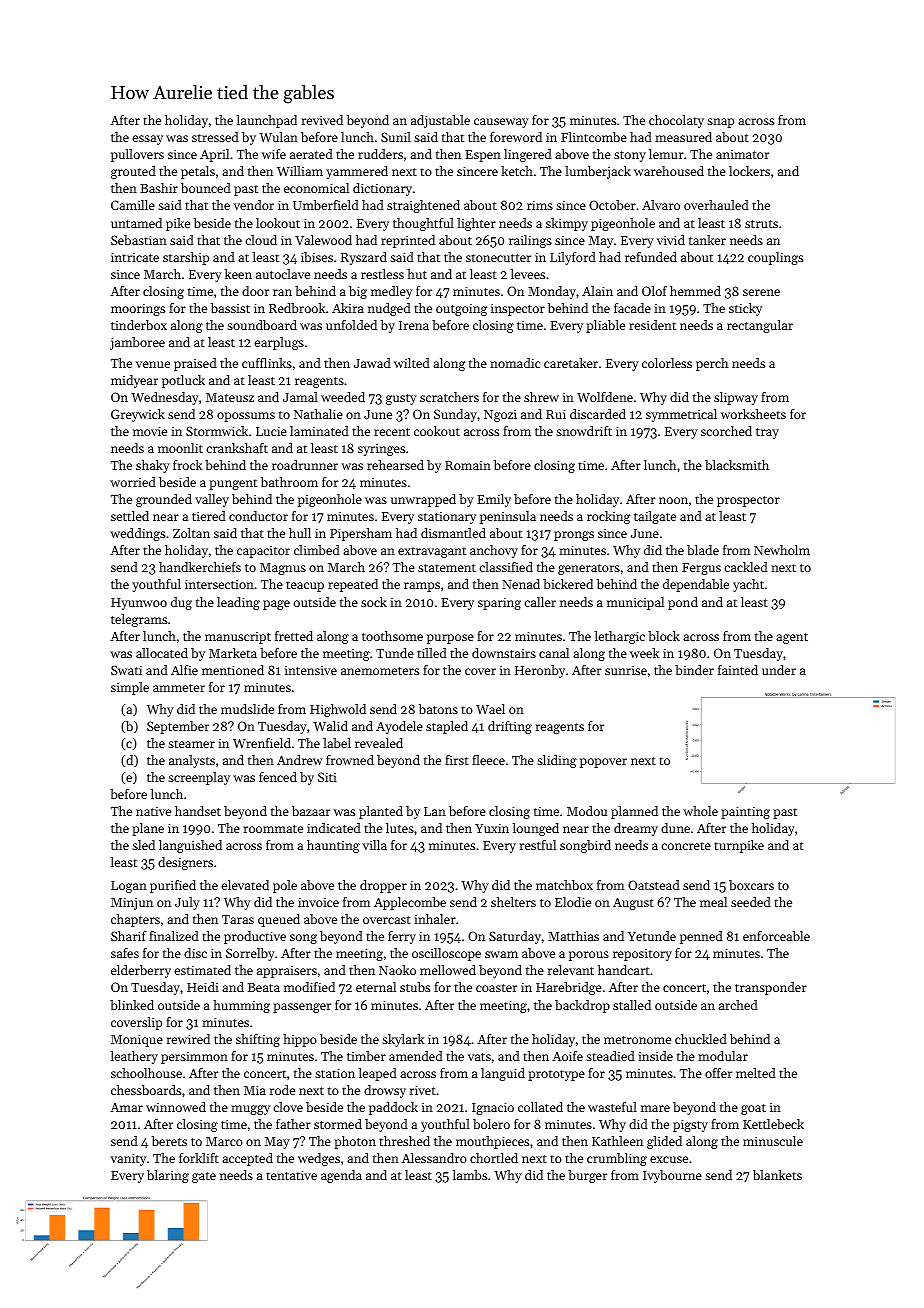 This image has width=924, height=1308. Describe the element at coordinates (644, 653) in the image. I see `week` at that location.
